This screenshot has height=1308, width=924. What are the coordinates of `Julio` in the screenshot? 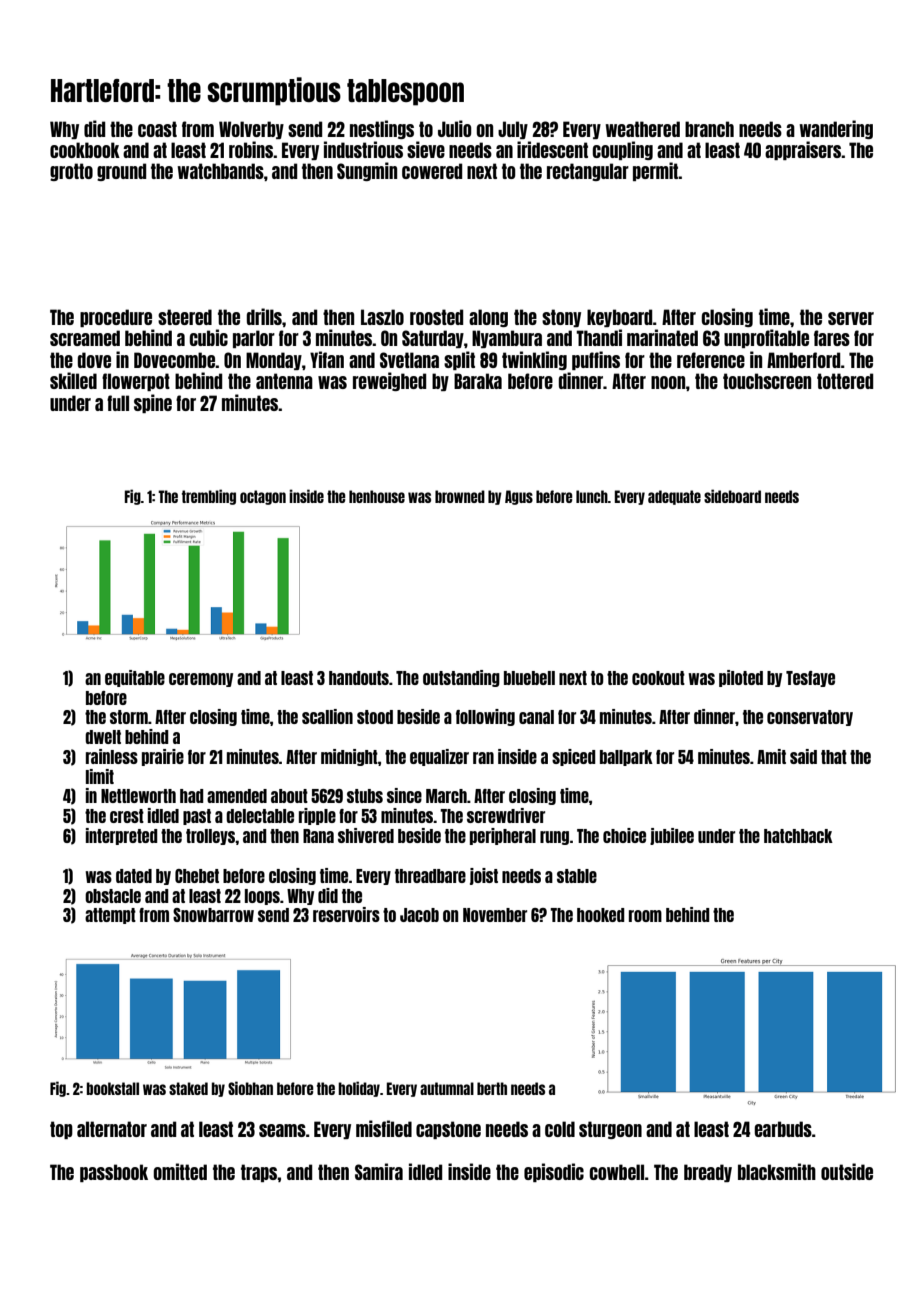 It's located at (455, 128).
